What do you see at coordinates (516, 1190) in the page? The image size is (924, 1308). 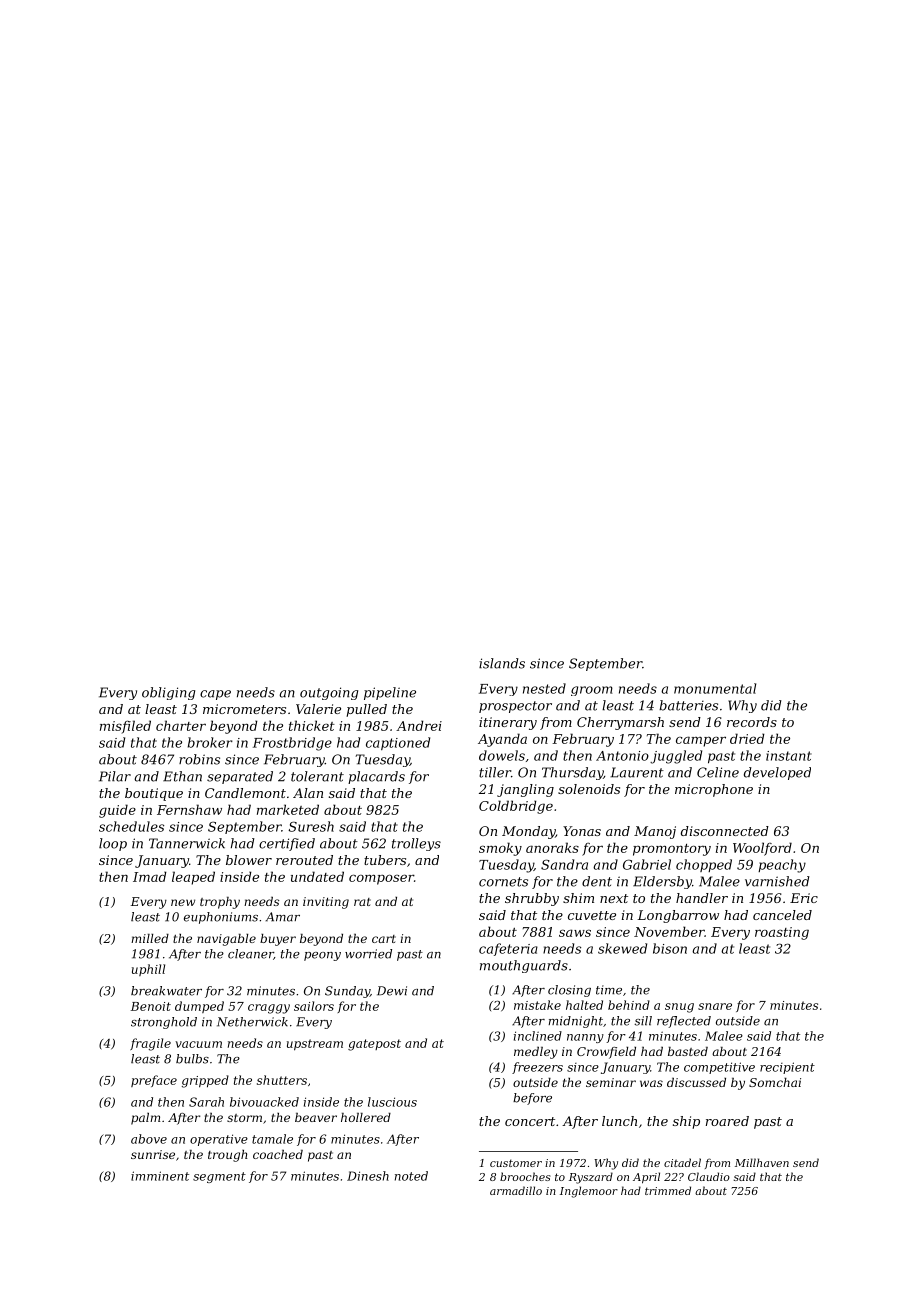 I see `armadillo` at bounding box center [516, 1190].
